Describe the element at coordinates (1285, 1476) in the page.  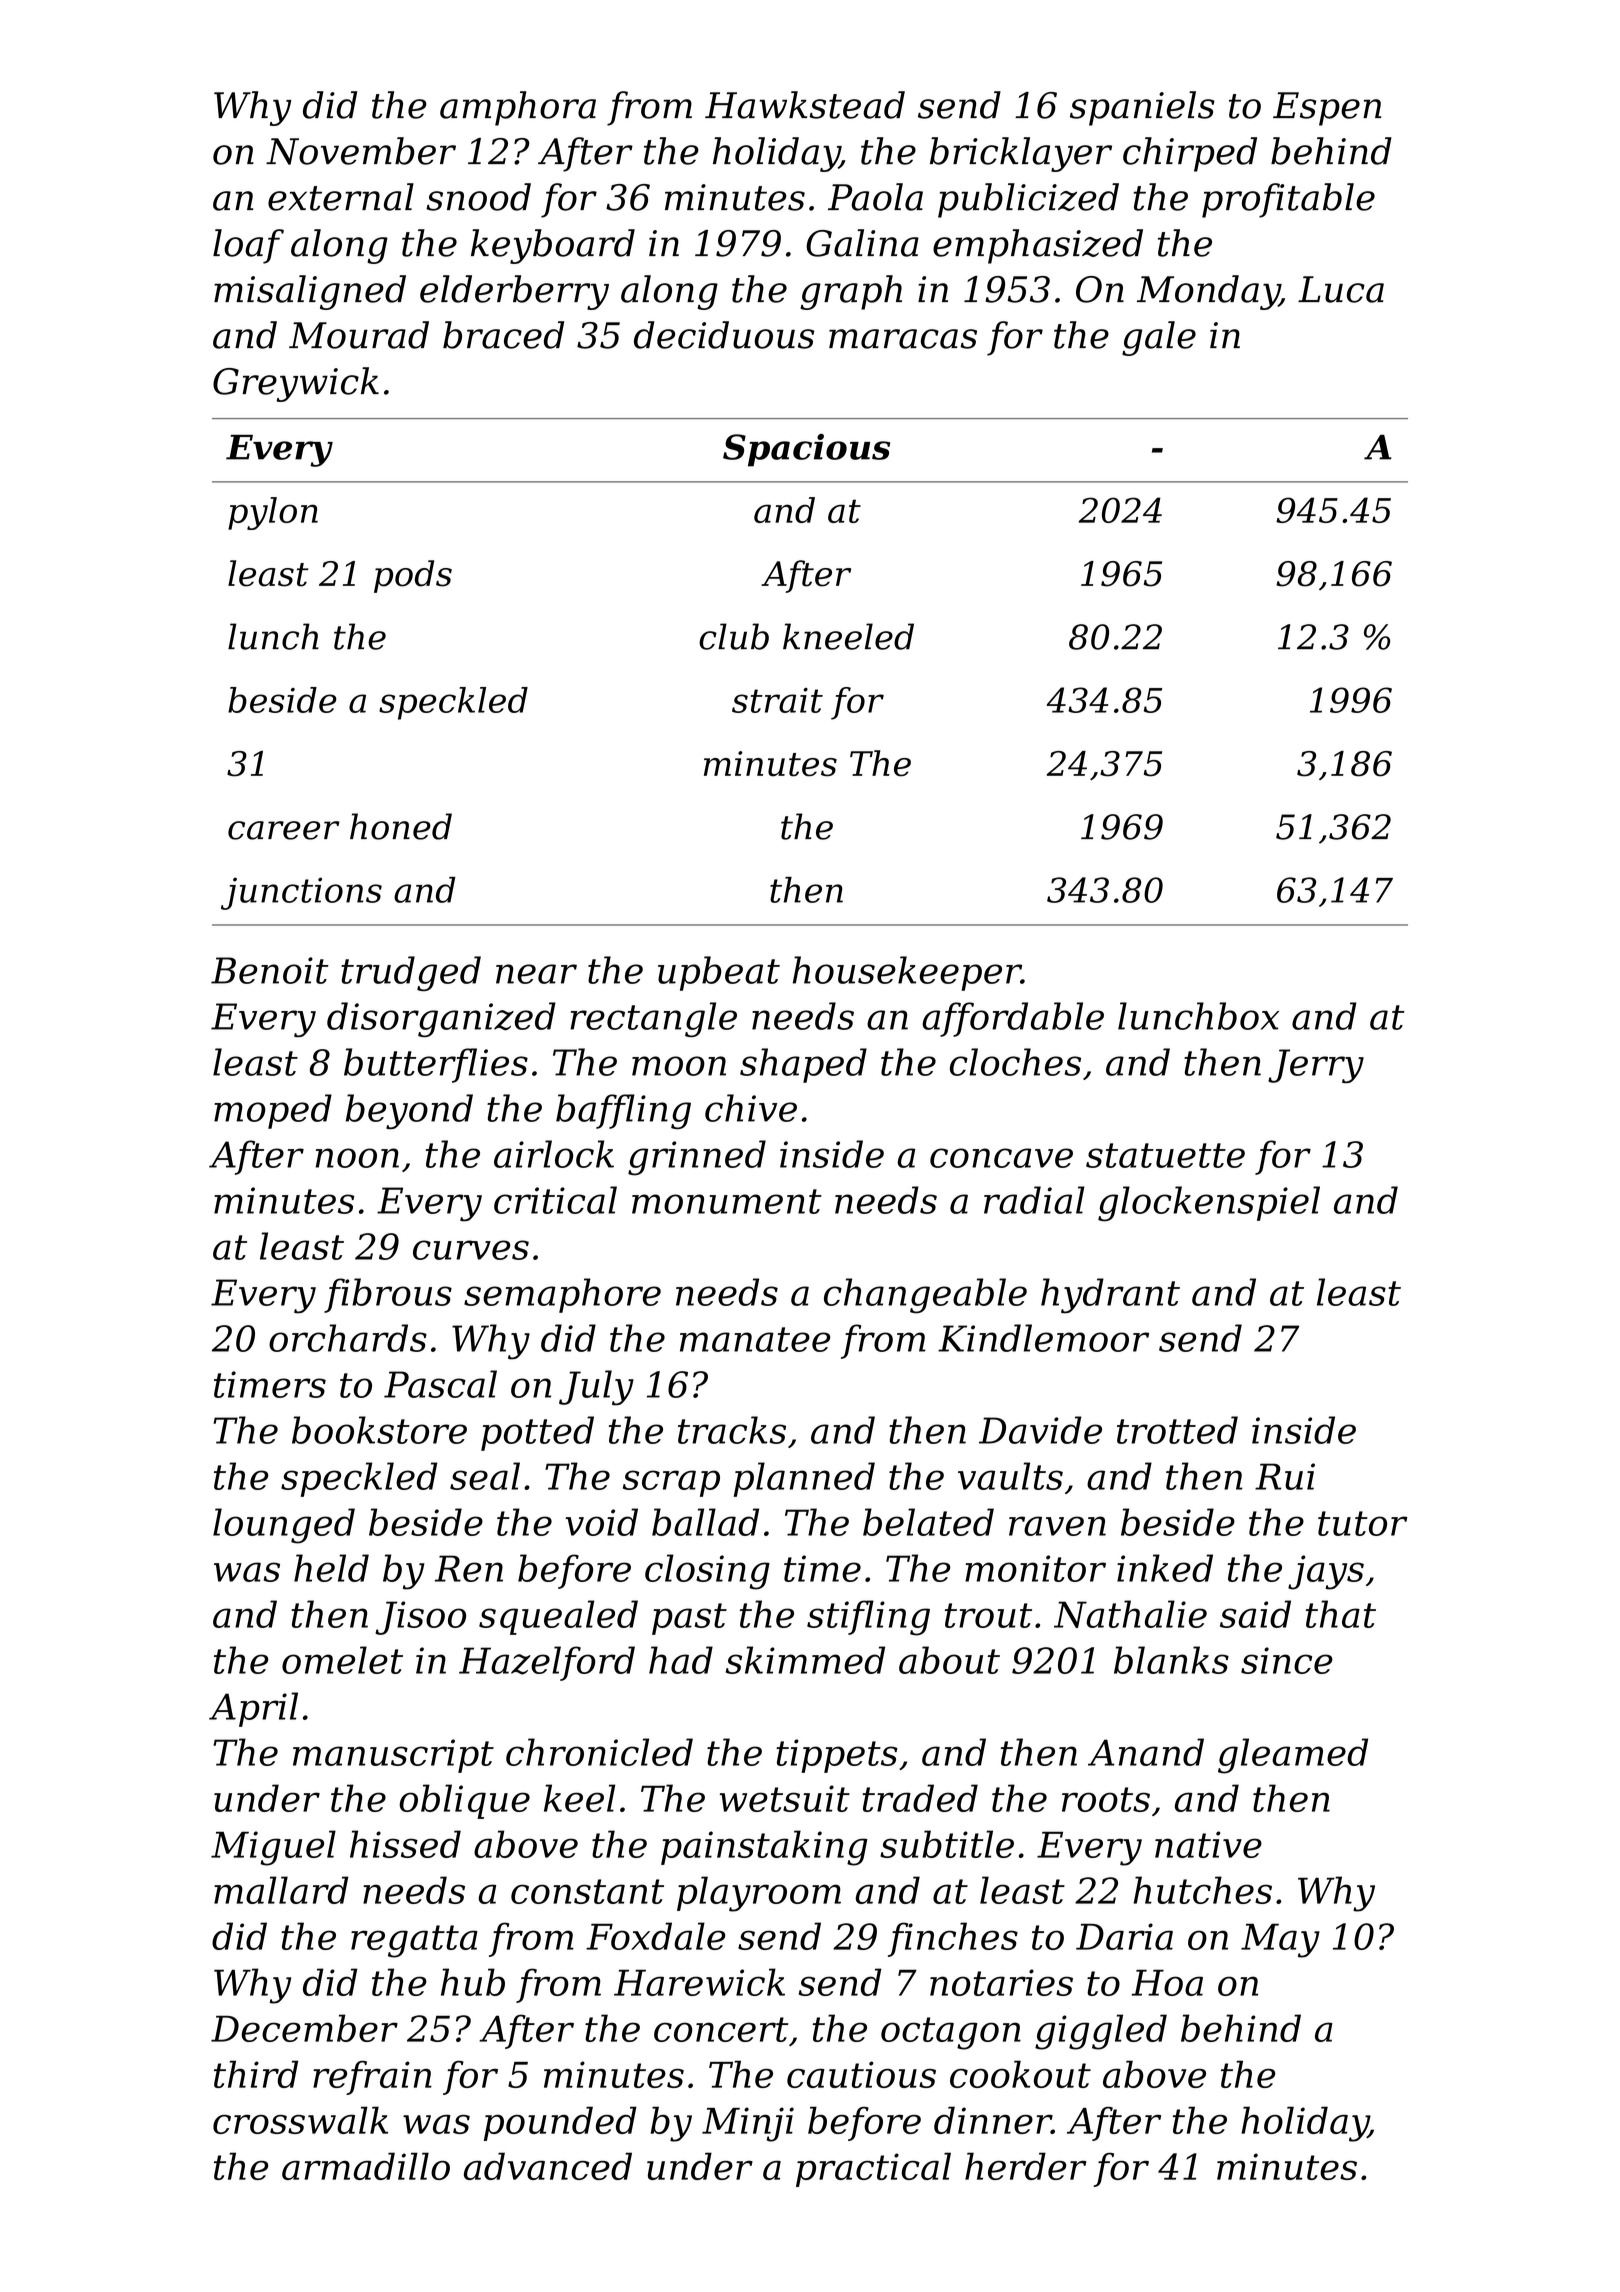
I see `Rui` at that location.
